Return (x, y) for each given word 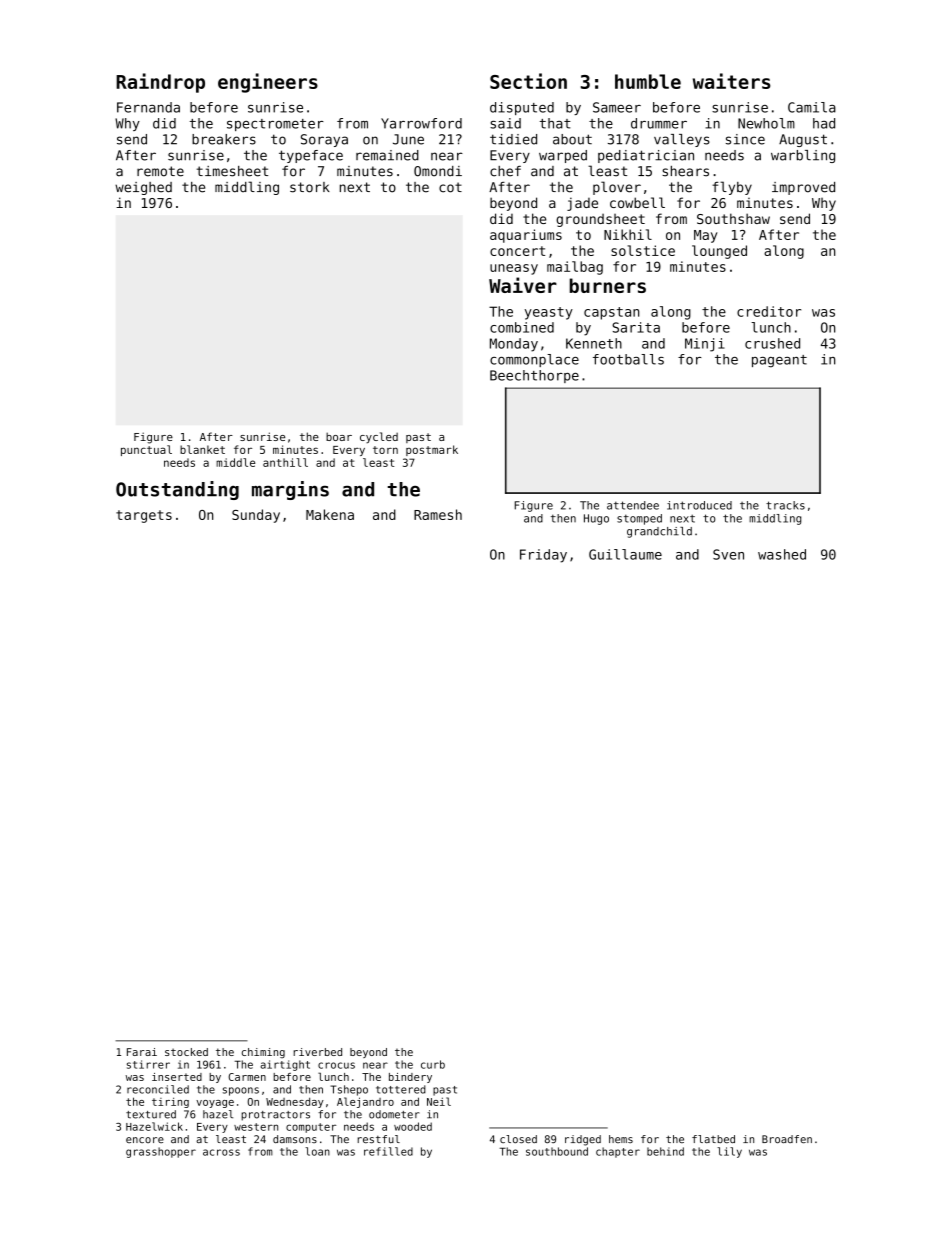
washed (782, 554)
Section (528, 81)
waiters (732, 81)
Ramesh (438, 514)
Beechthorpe (534, 376)
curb (433, 1064)
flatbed (713, 1139)
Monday (514, 345)
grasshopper (161, 1152)
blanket (202, 449)
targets (144, 516)
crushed (772, 343)
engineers (268, 83)
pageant (779, 361)
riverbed (317, 1052)
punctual (146, 450)
